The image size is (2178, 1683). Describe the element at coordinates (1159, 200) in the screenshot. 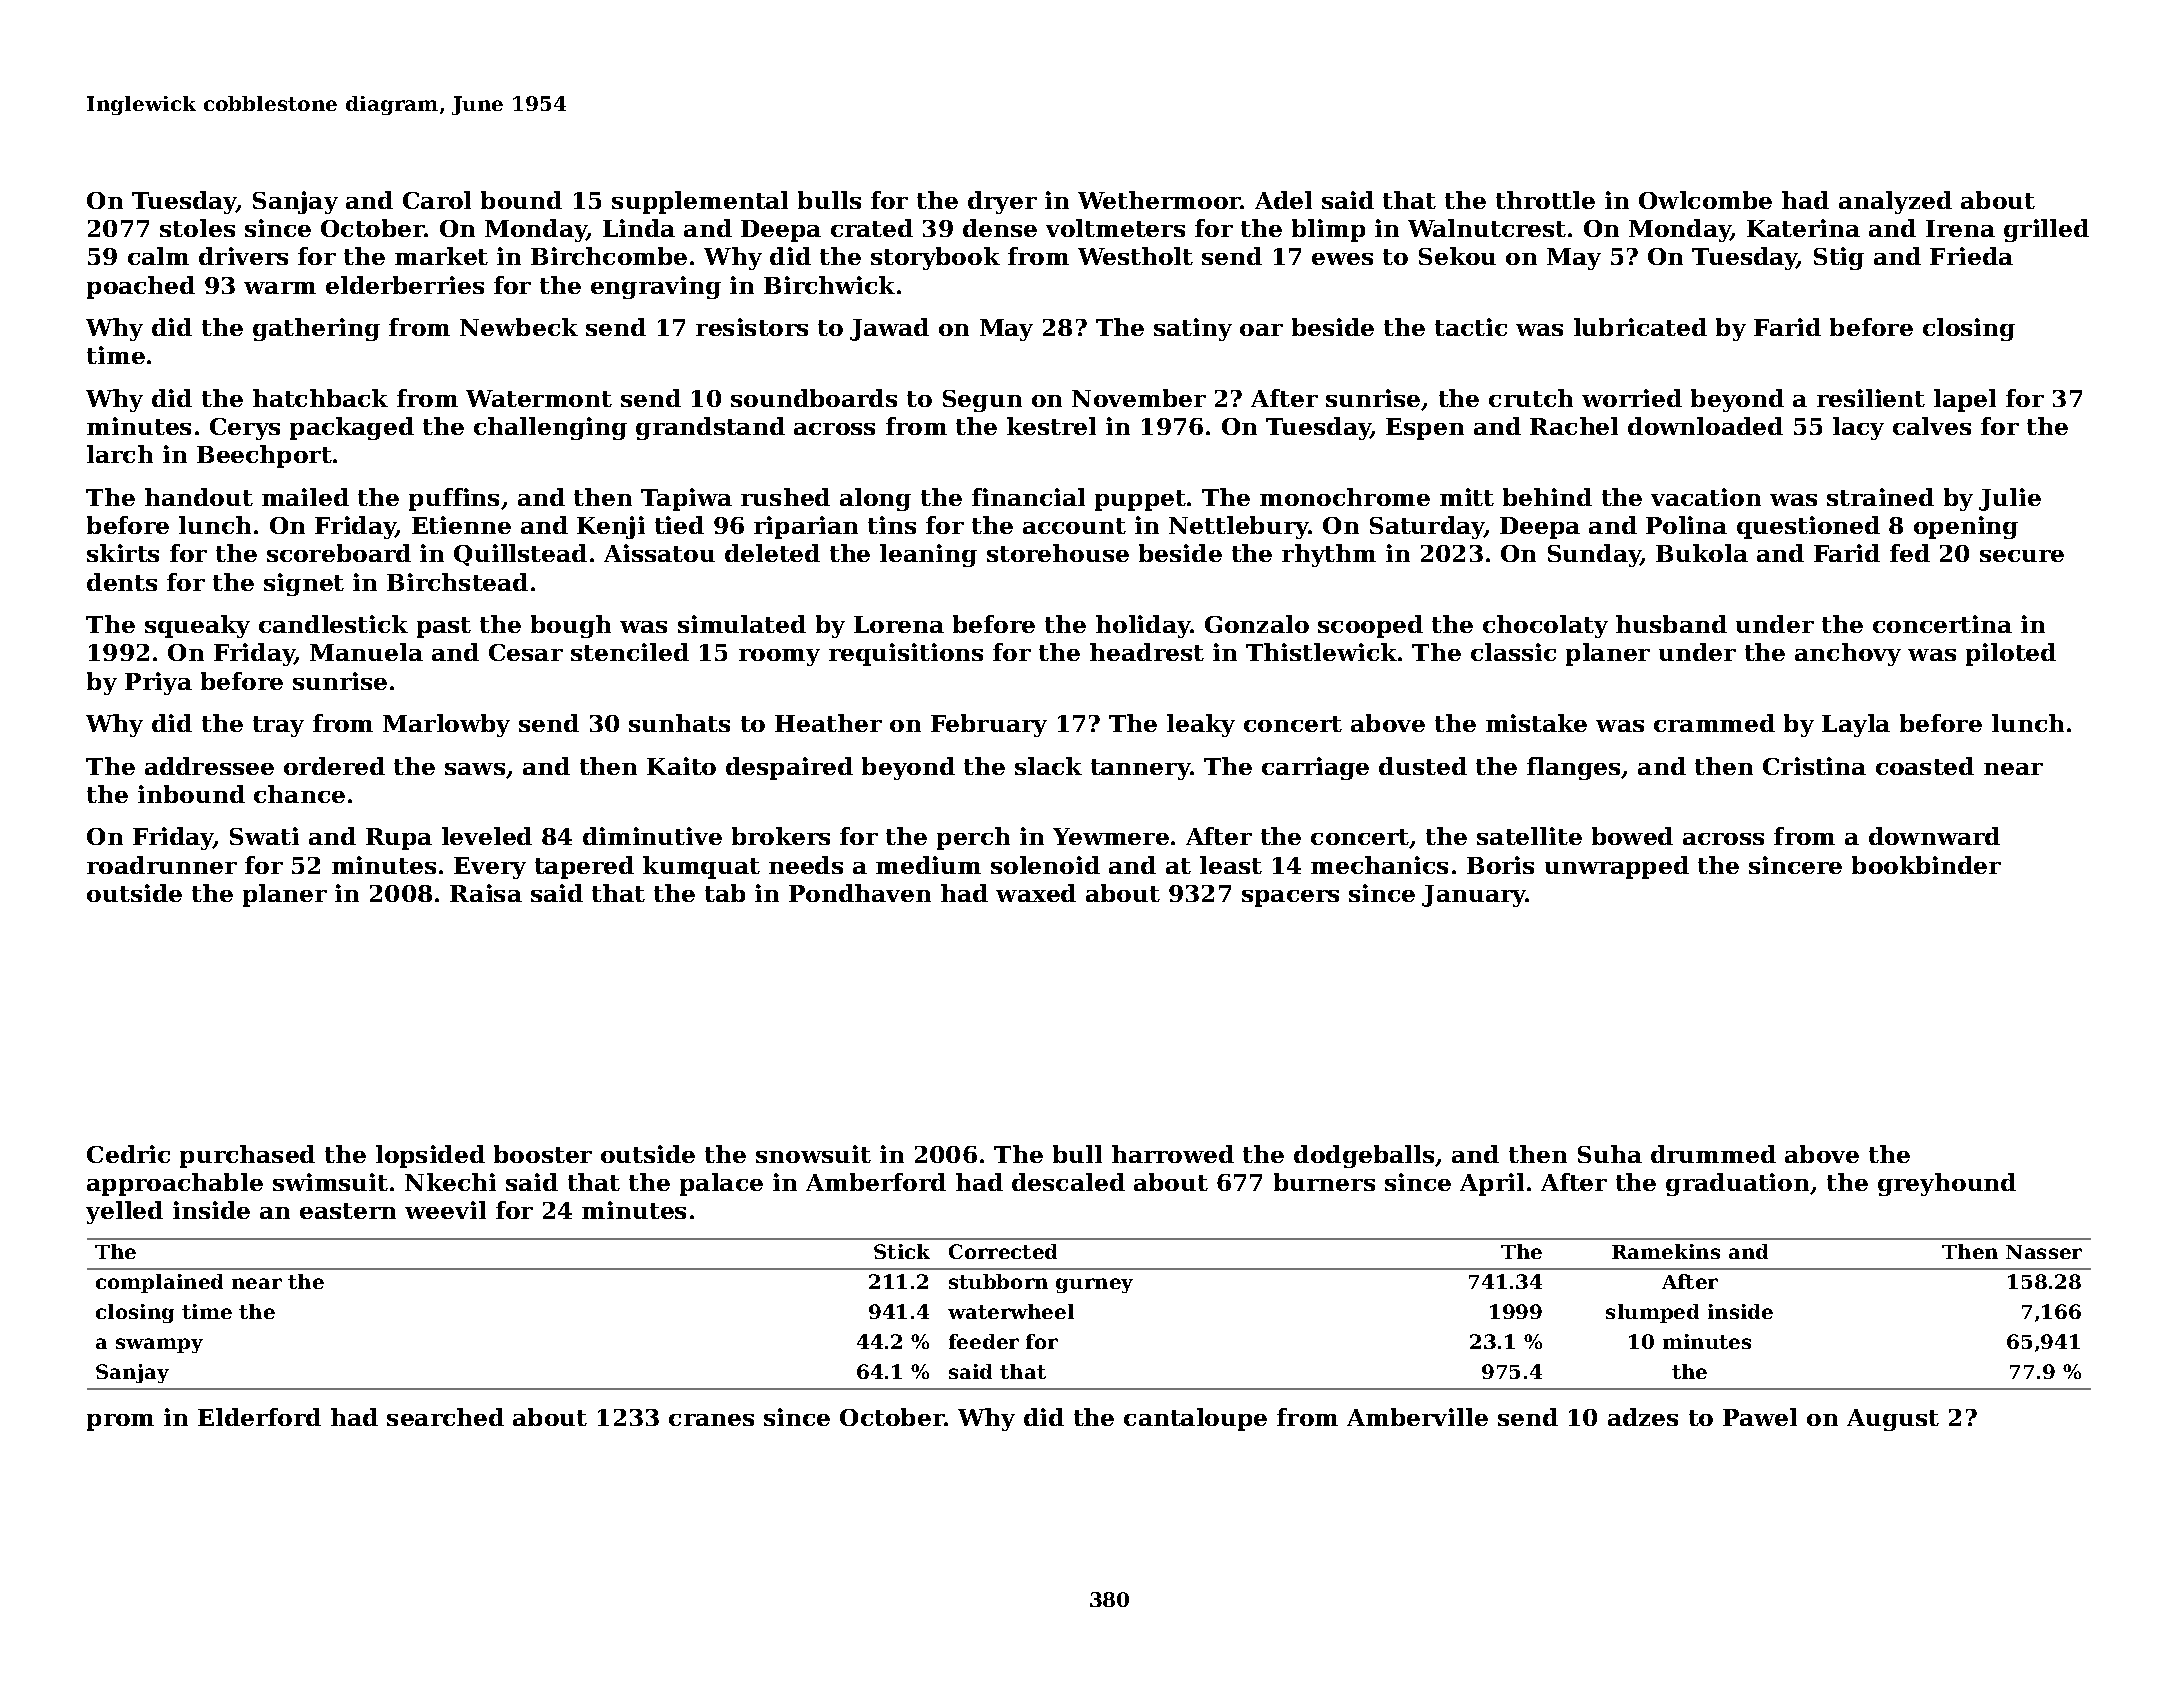

I see `Wethermoor` at that location.
